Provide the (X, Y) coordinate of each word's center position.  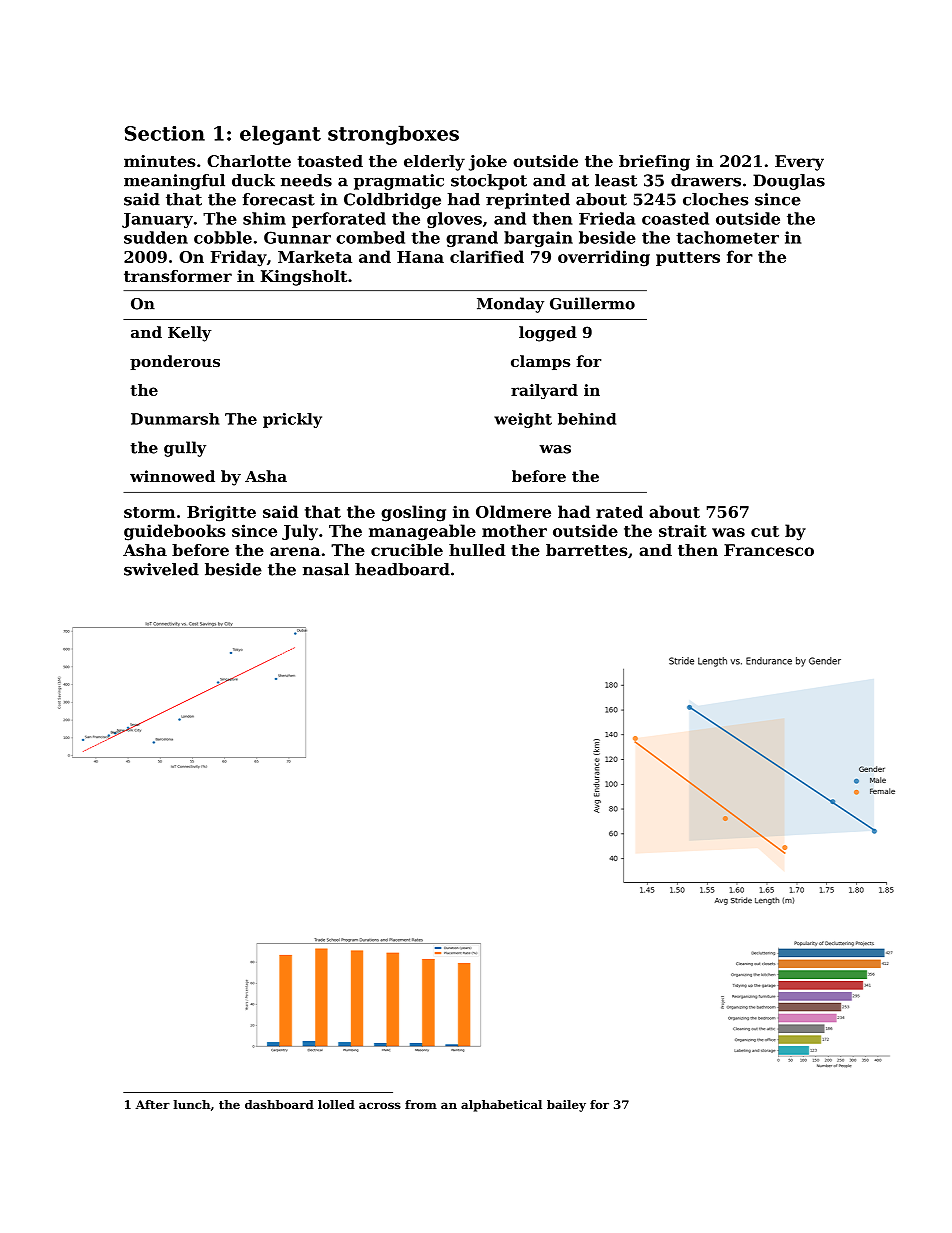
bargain (538, 239)
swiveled (161, 569)
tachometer (727, 237)
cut (765, 531)
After (153, 1104)
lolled (336, 1104)
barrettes (587, 550)
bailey (566, 1106)
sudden (156, 237)
